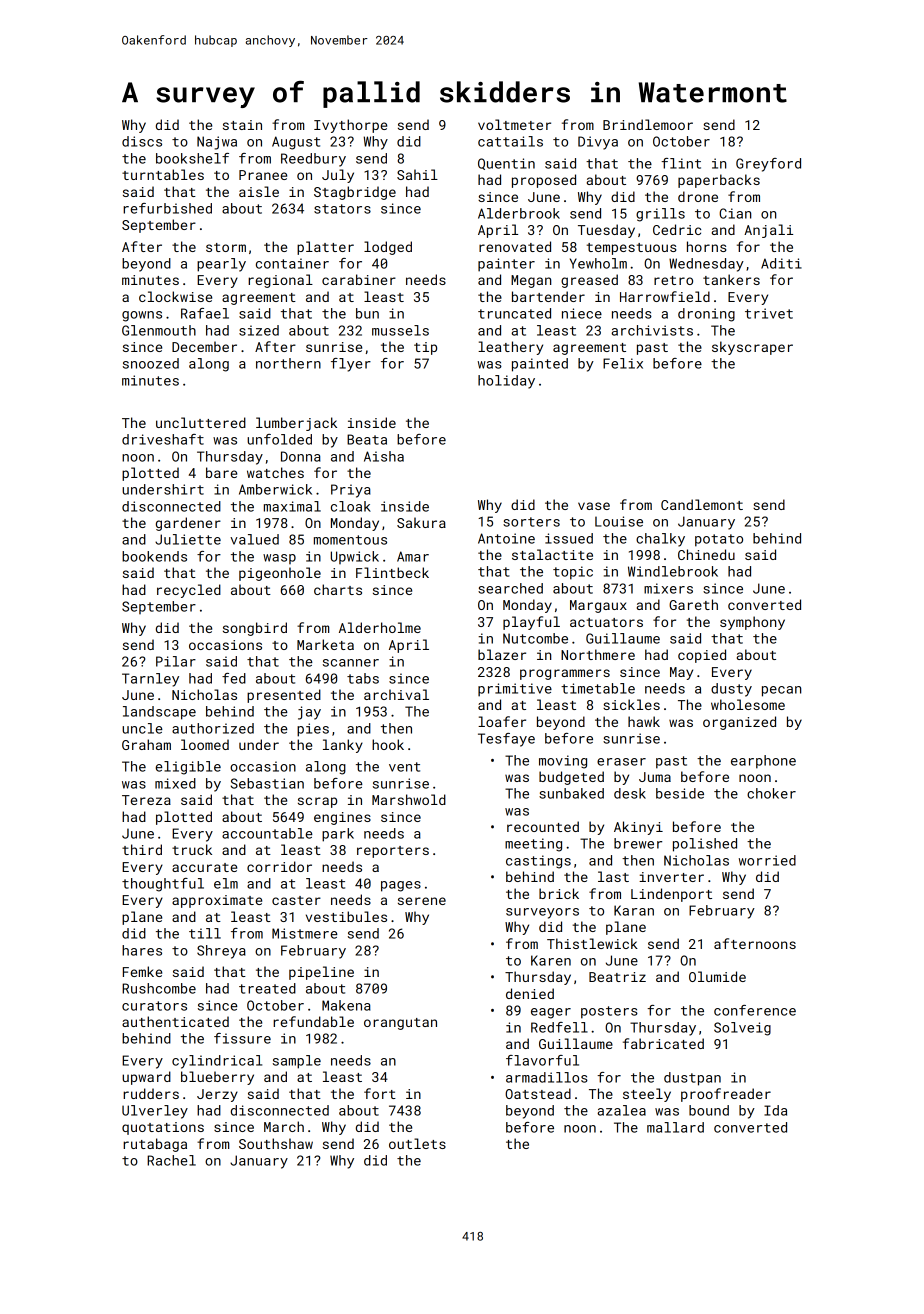  What do you see at coordinates (417, 174) in the document?
I see `Sahil` at bounding box center [417, 174].
